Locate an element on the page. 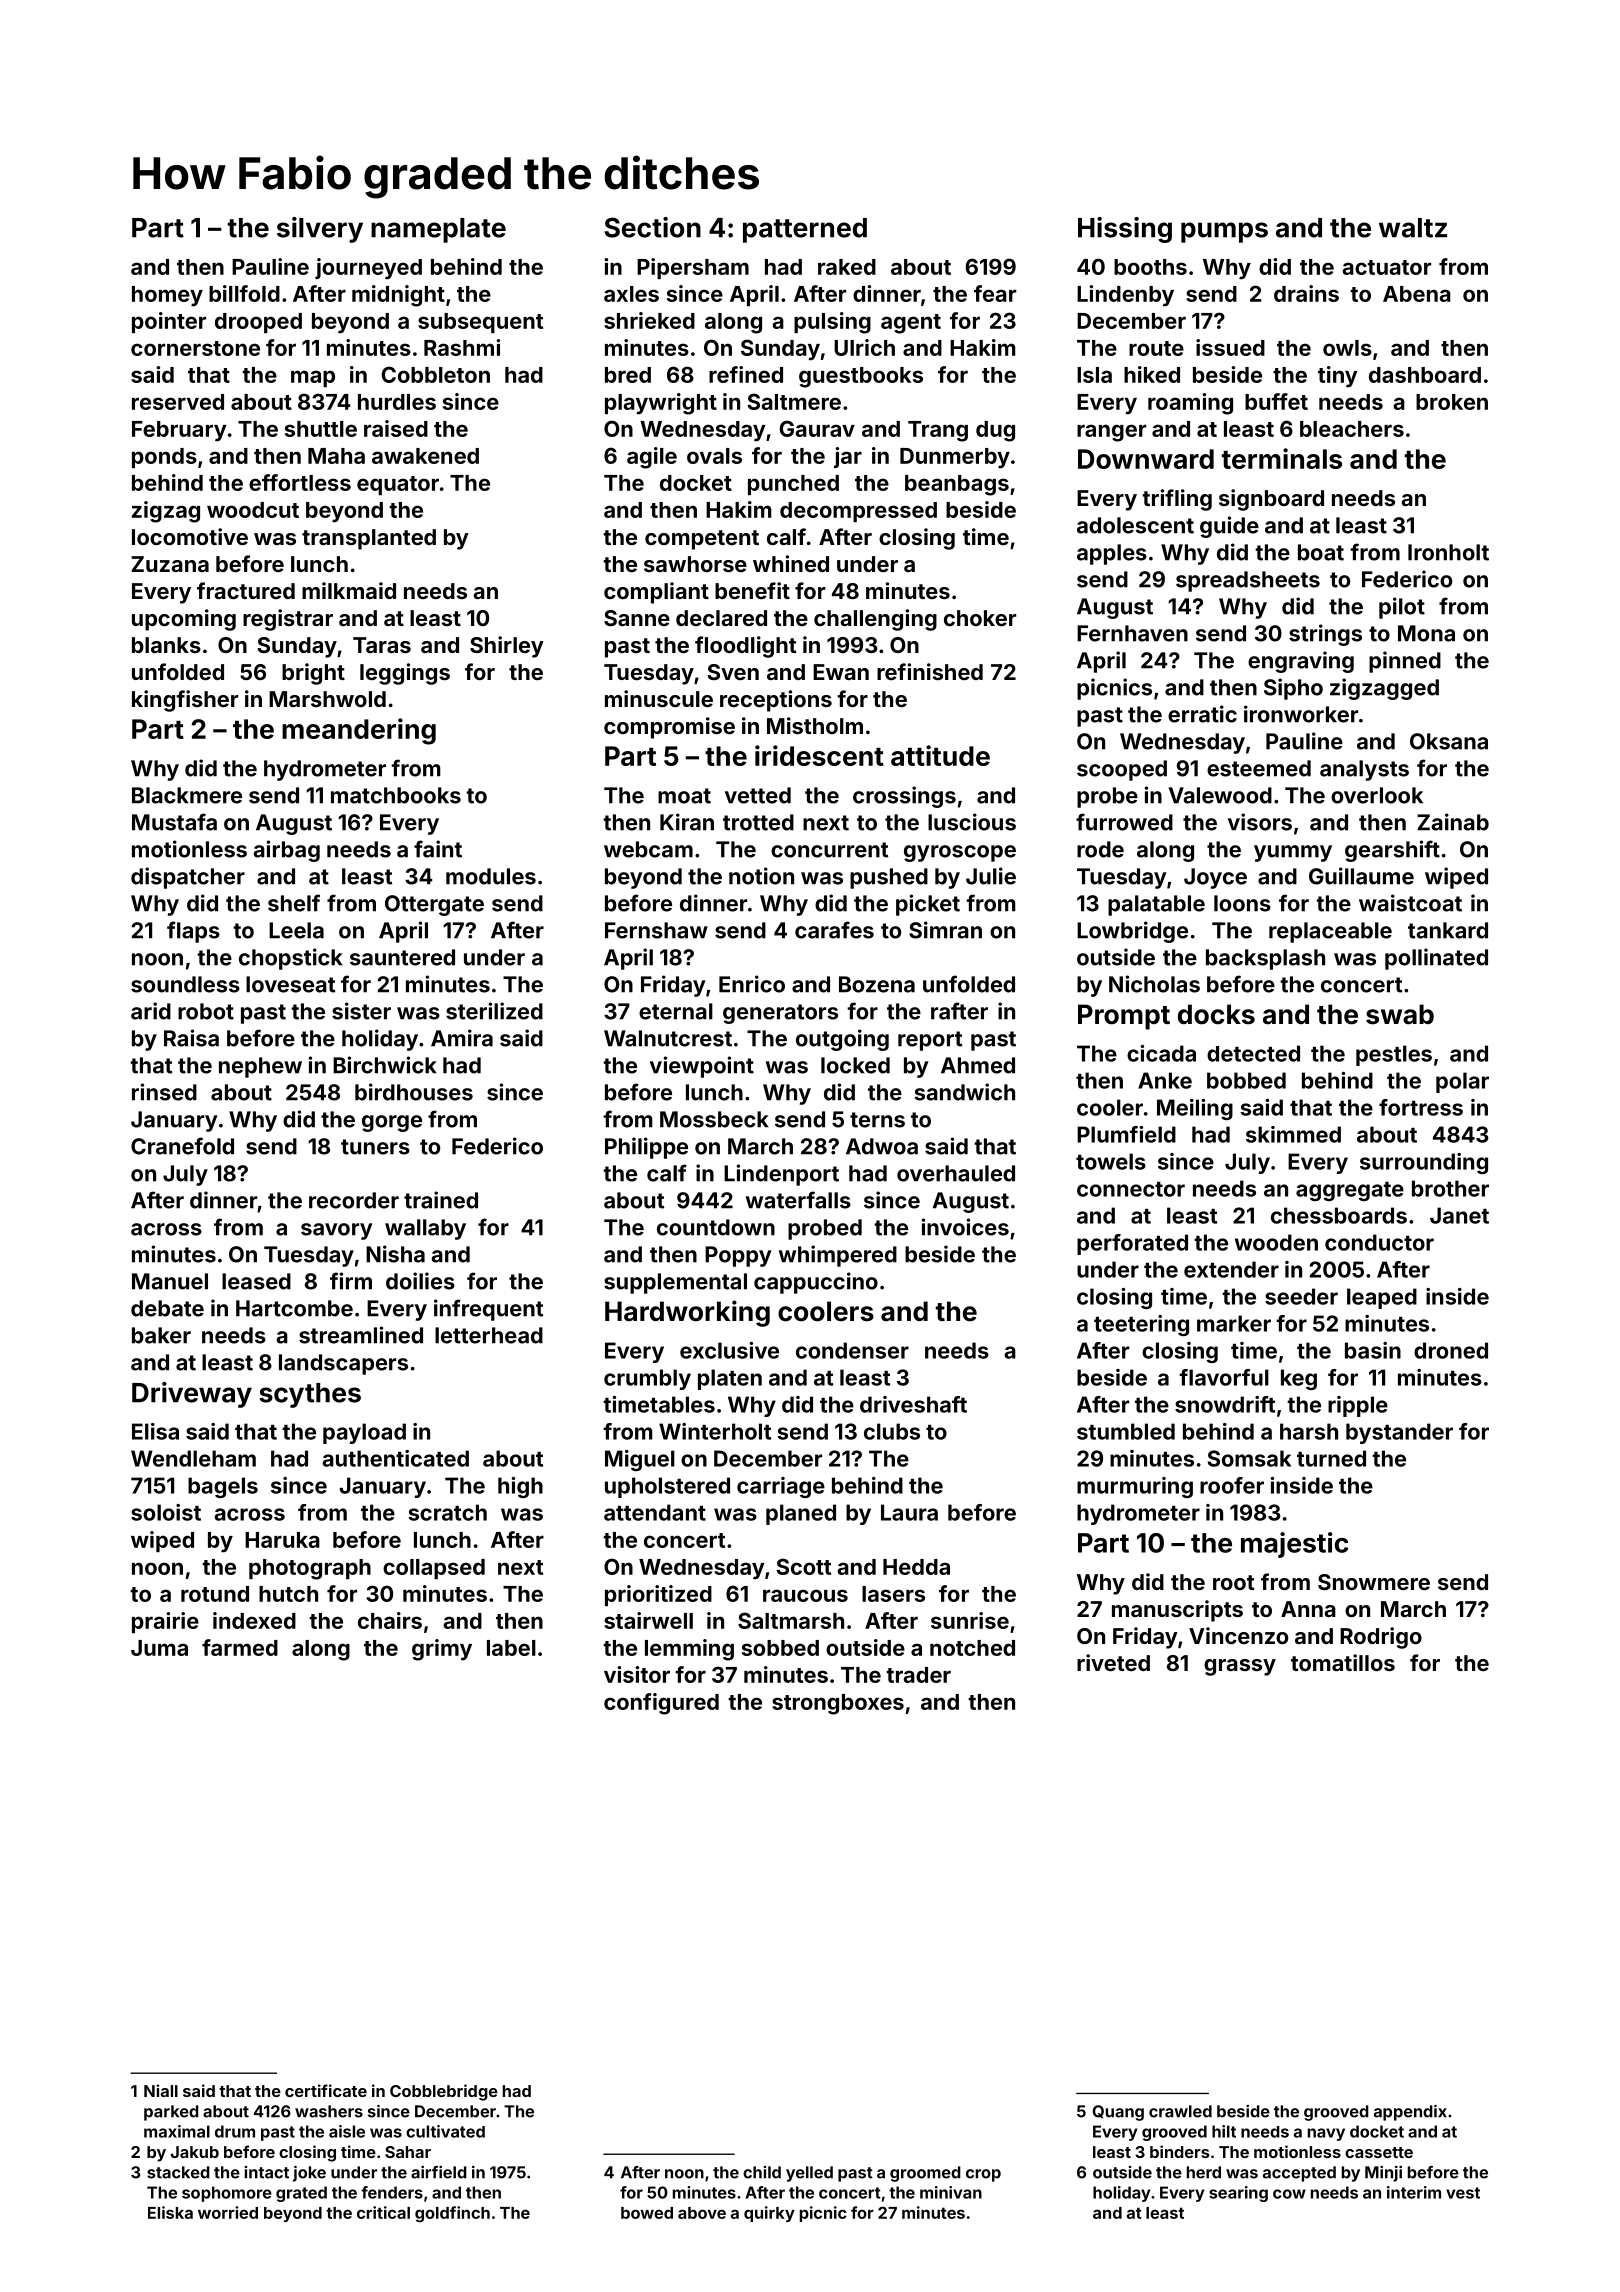  notched is located at coordinates (972, 1648).
